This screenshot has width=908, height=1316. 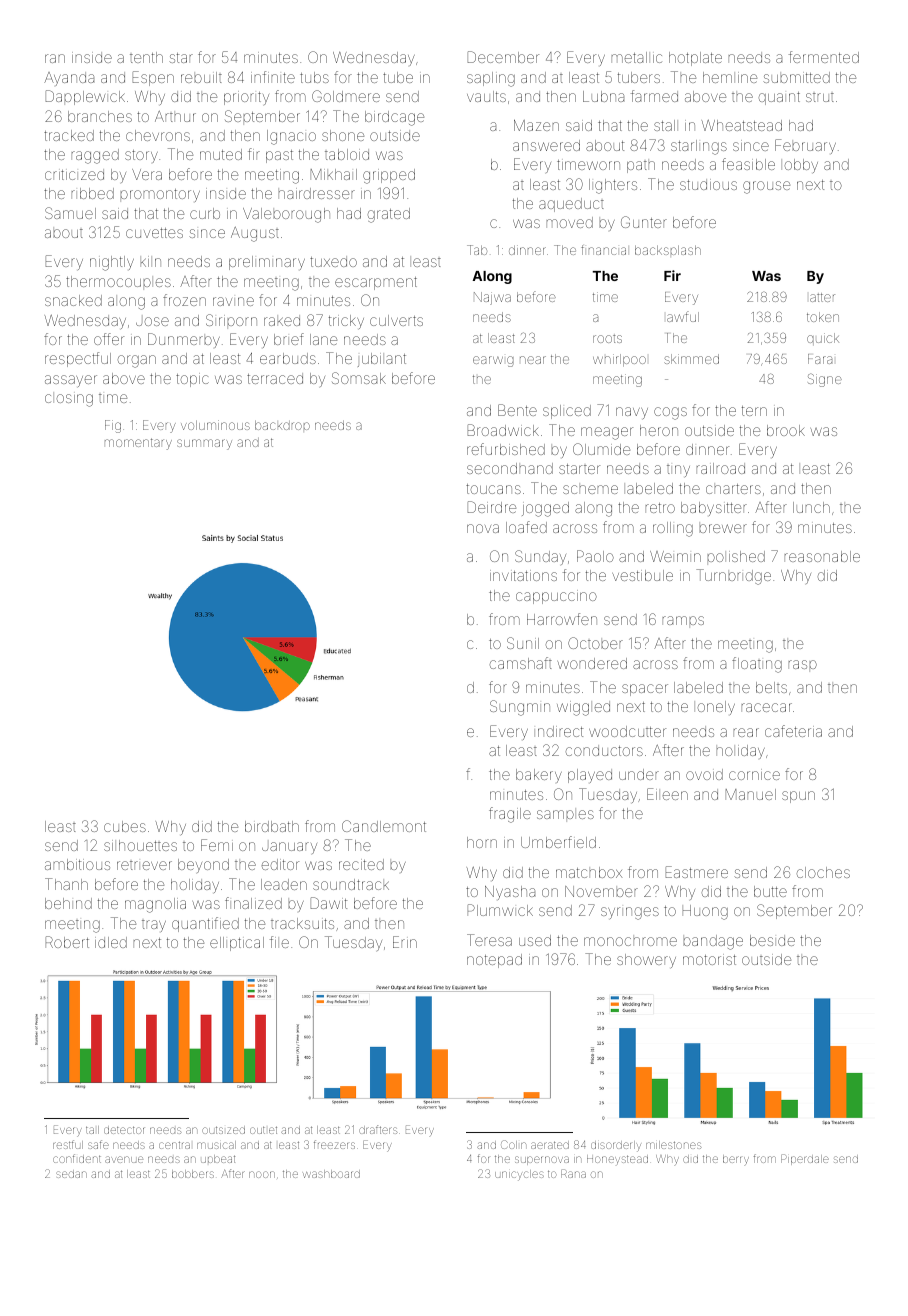 What do you see at coordinates (124, 1130) in the screenshot?
I see `detector` at bounding box center [124, 1130].
